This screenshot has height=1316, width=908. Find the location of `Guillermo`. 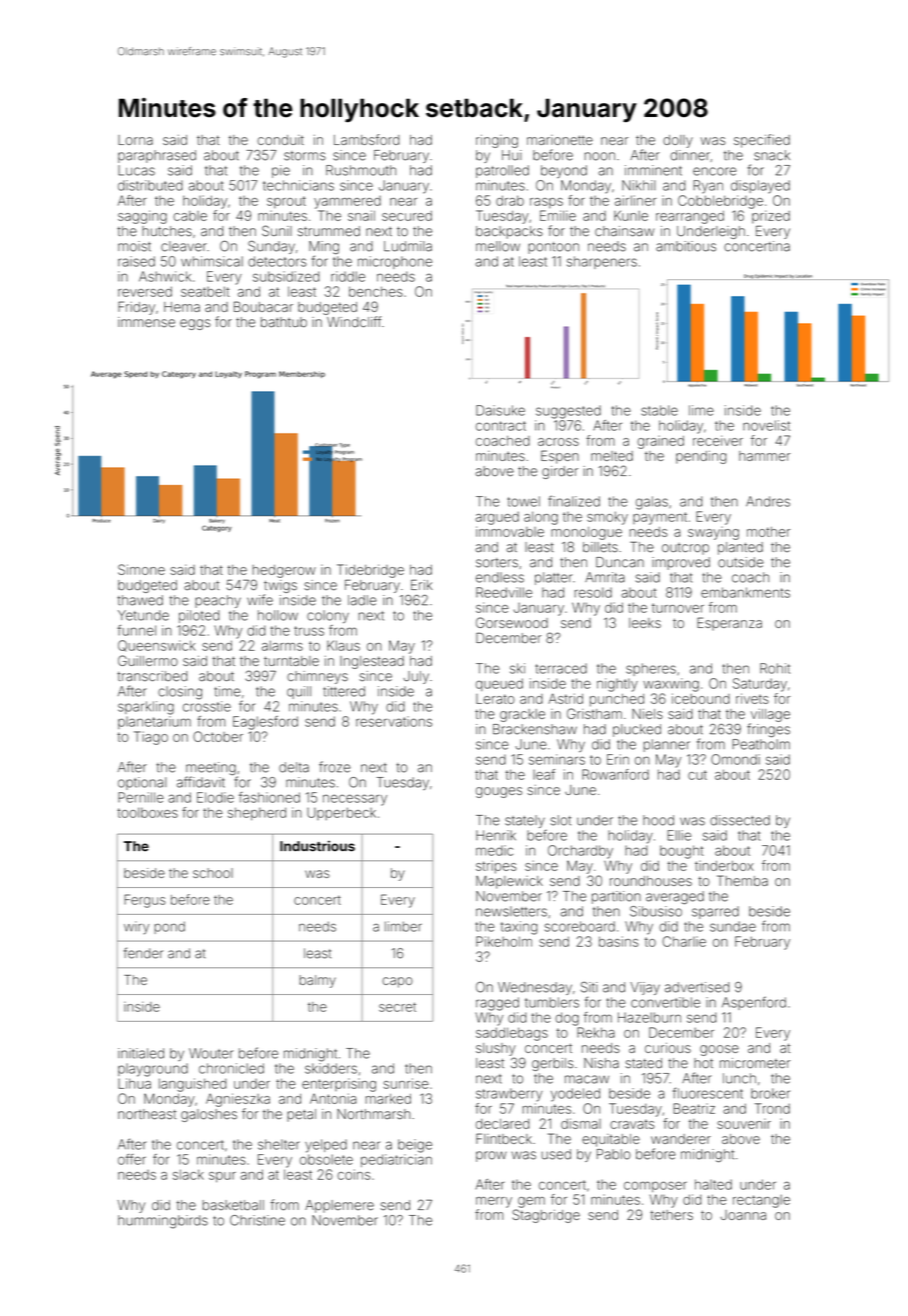

Guillermo is located at coordinates (148, 660).
